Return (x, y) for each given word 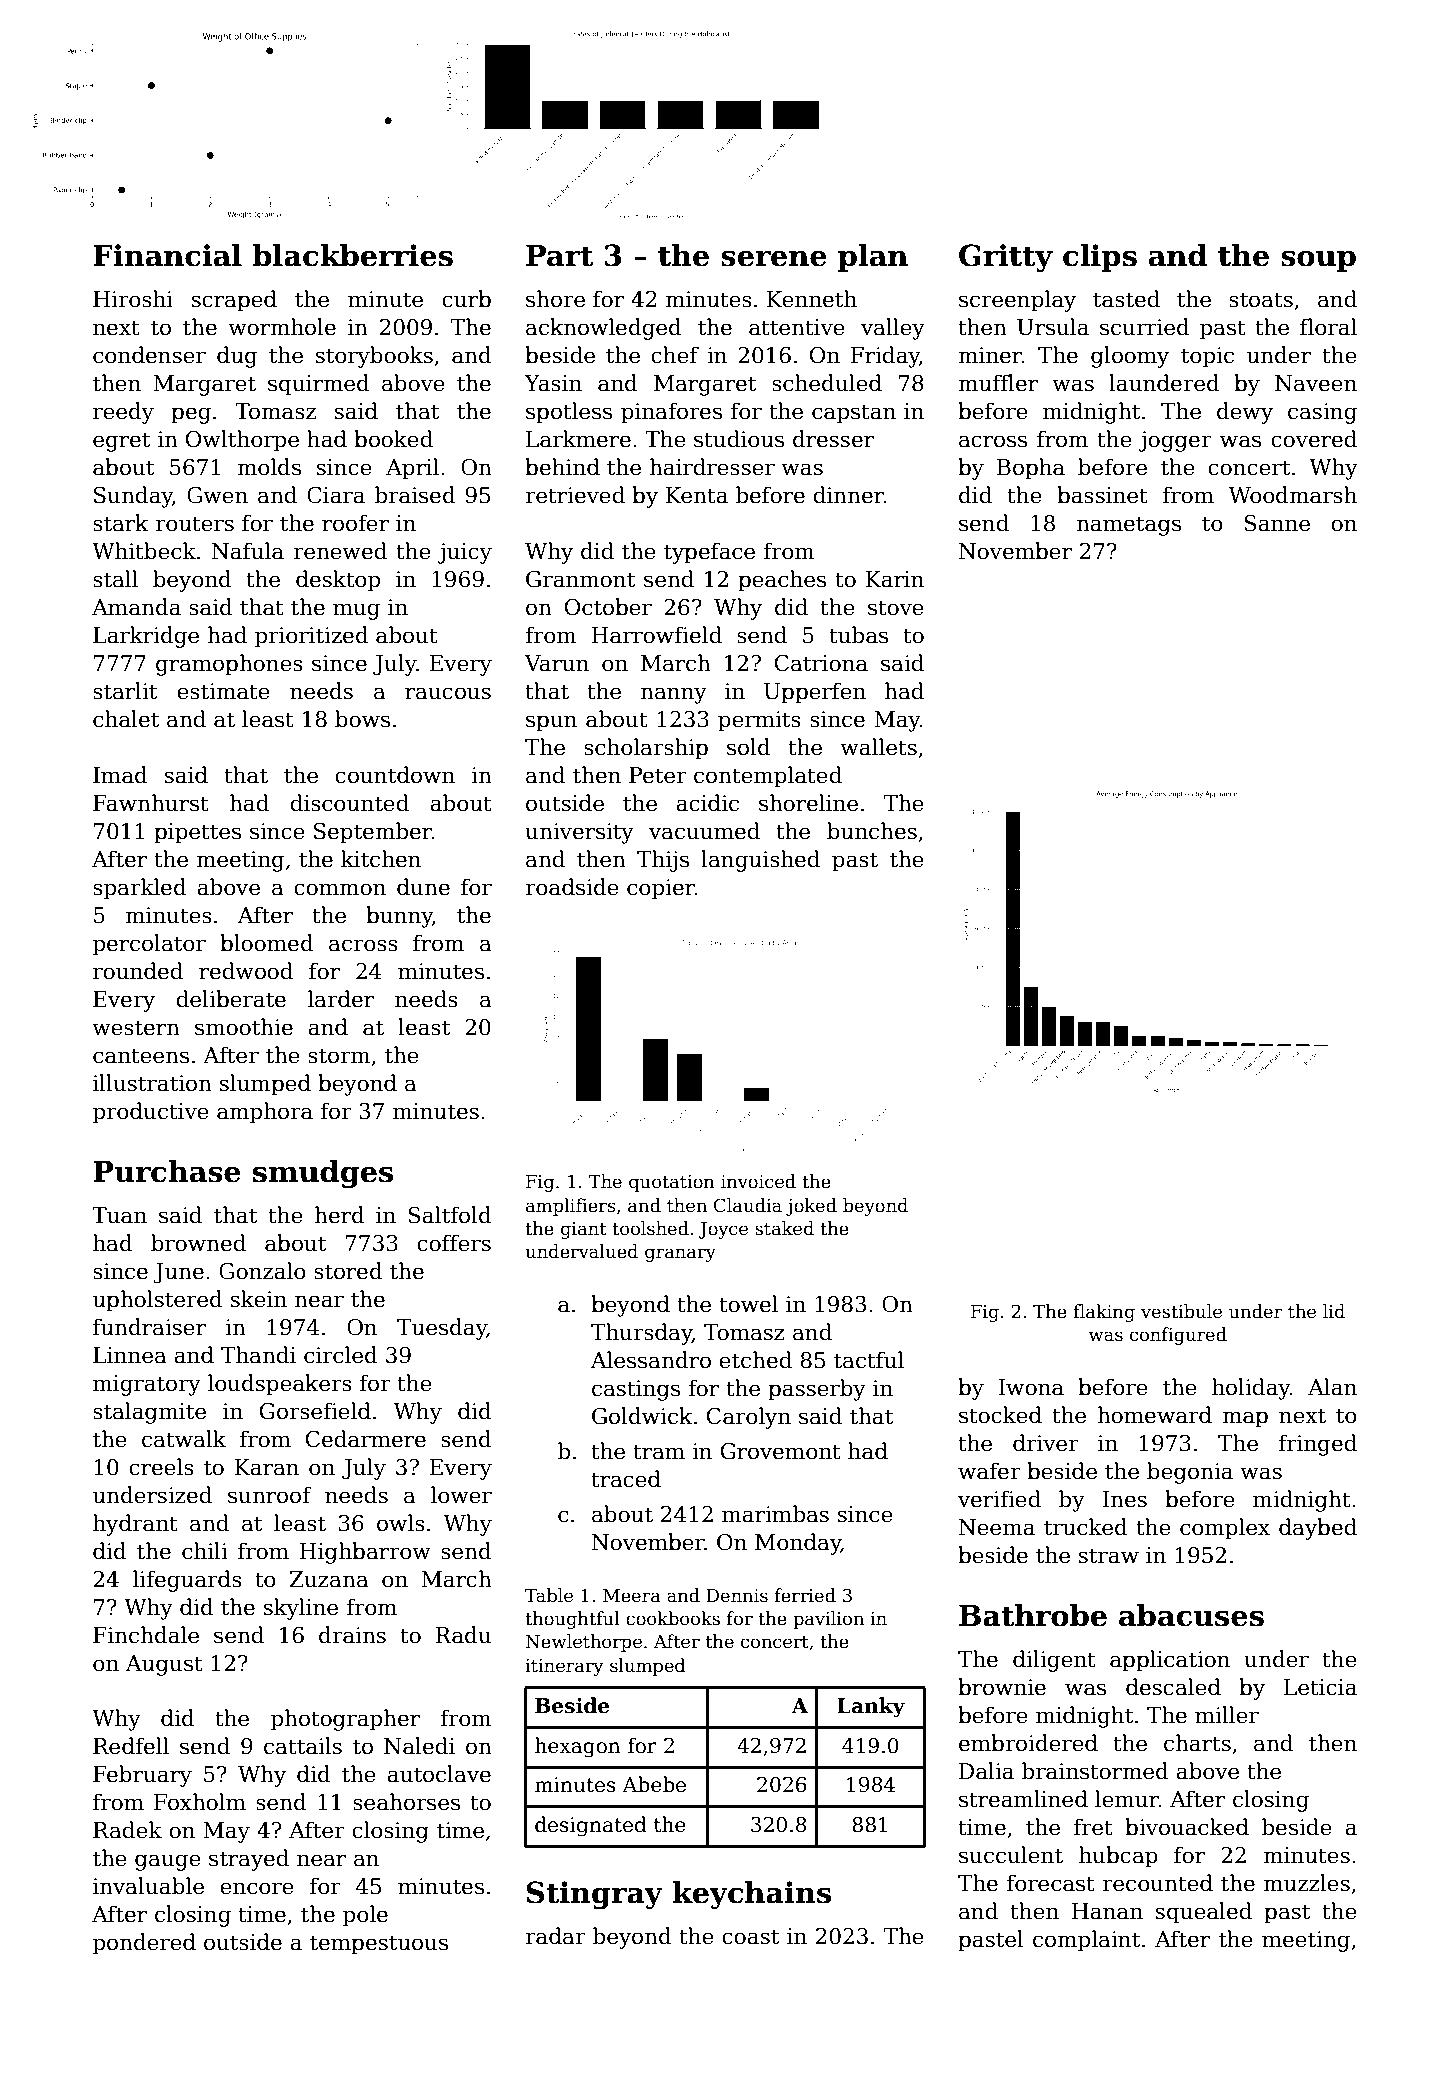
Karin (895, 579)
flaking (1104, 1313)
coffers (454, 1243)
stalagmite (149, 1413)
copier (661, 889)
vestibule (1181, 1311)
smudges (323, 1174)
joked (811, 1207)
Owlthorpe (242, 441)
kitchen (381, 859)
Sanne (1277, 523)
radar (555, 1936)
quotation (672, 1183)
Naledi (419, 1746)
